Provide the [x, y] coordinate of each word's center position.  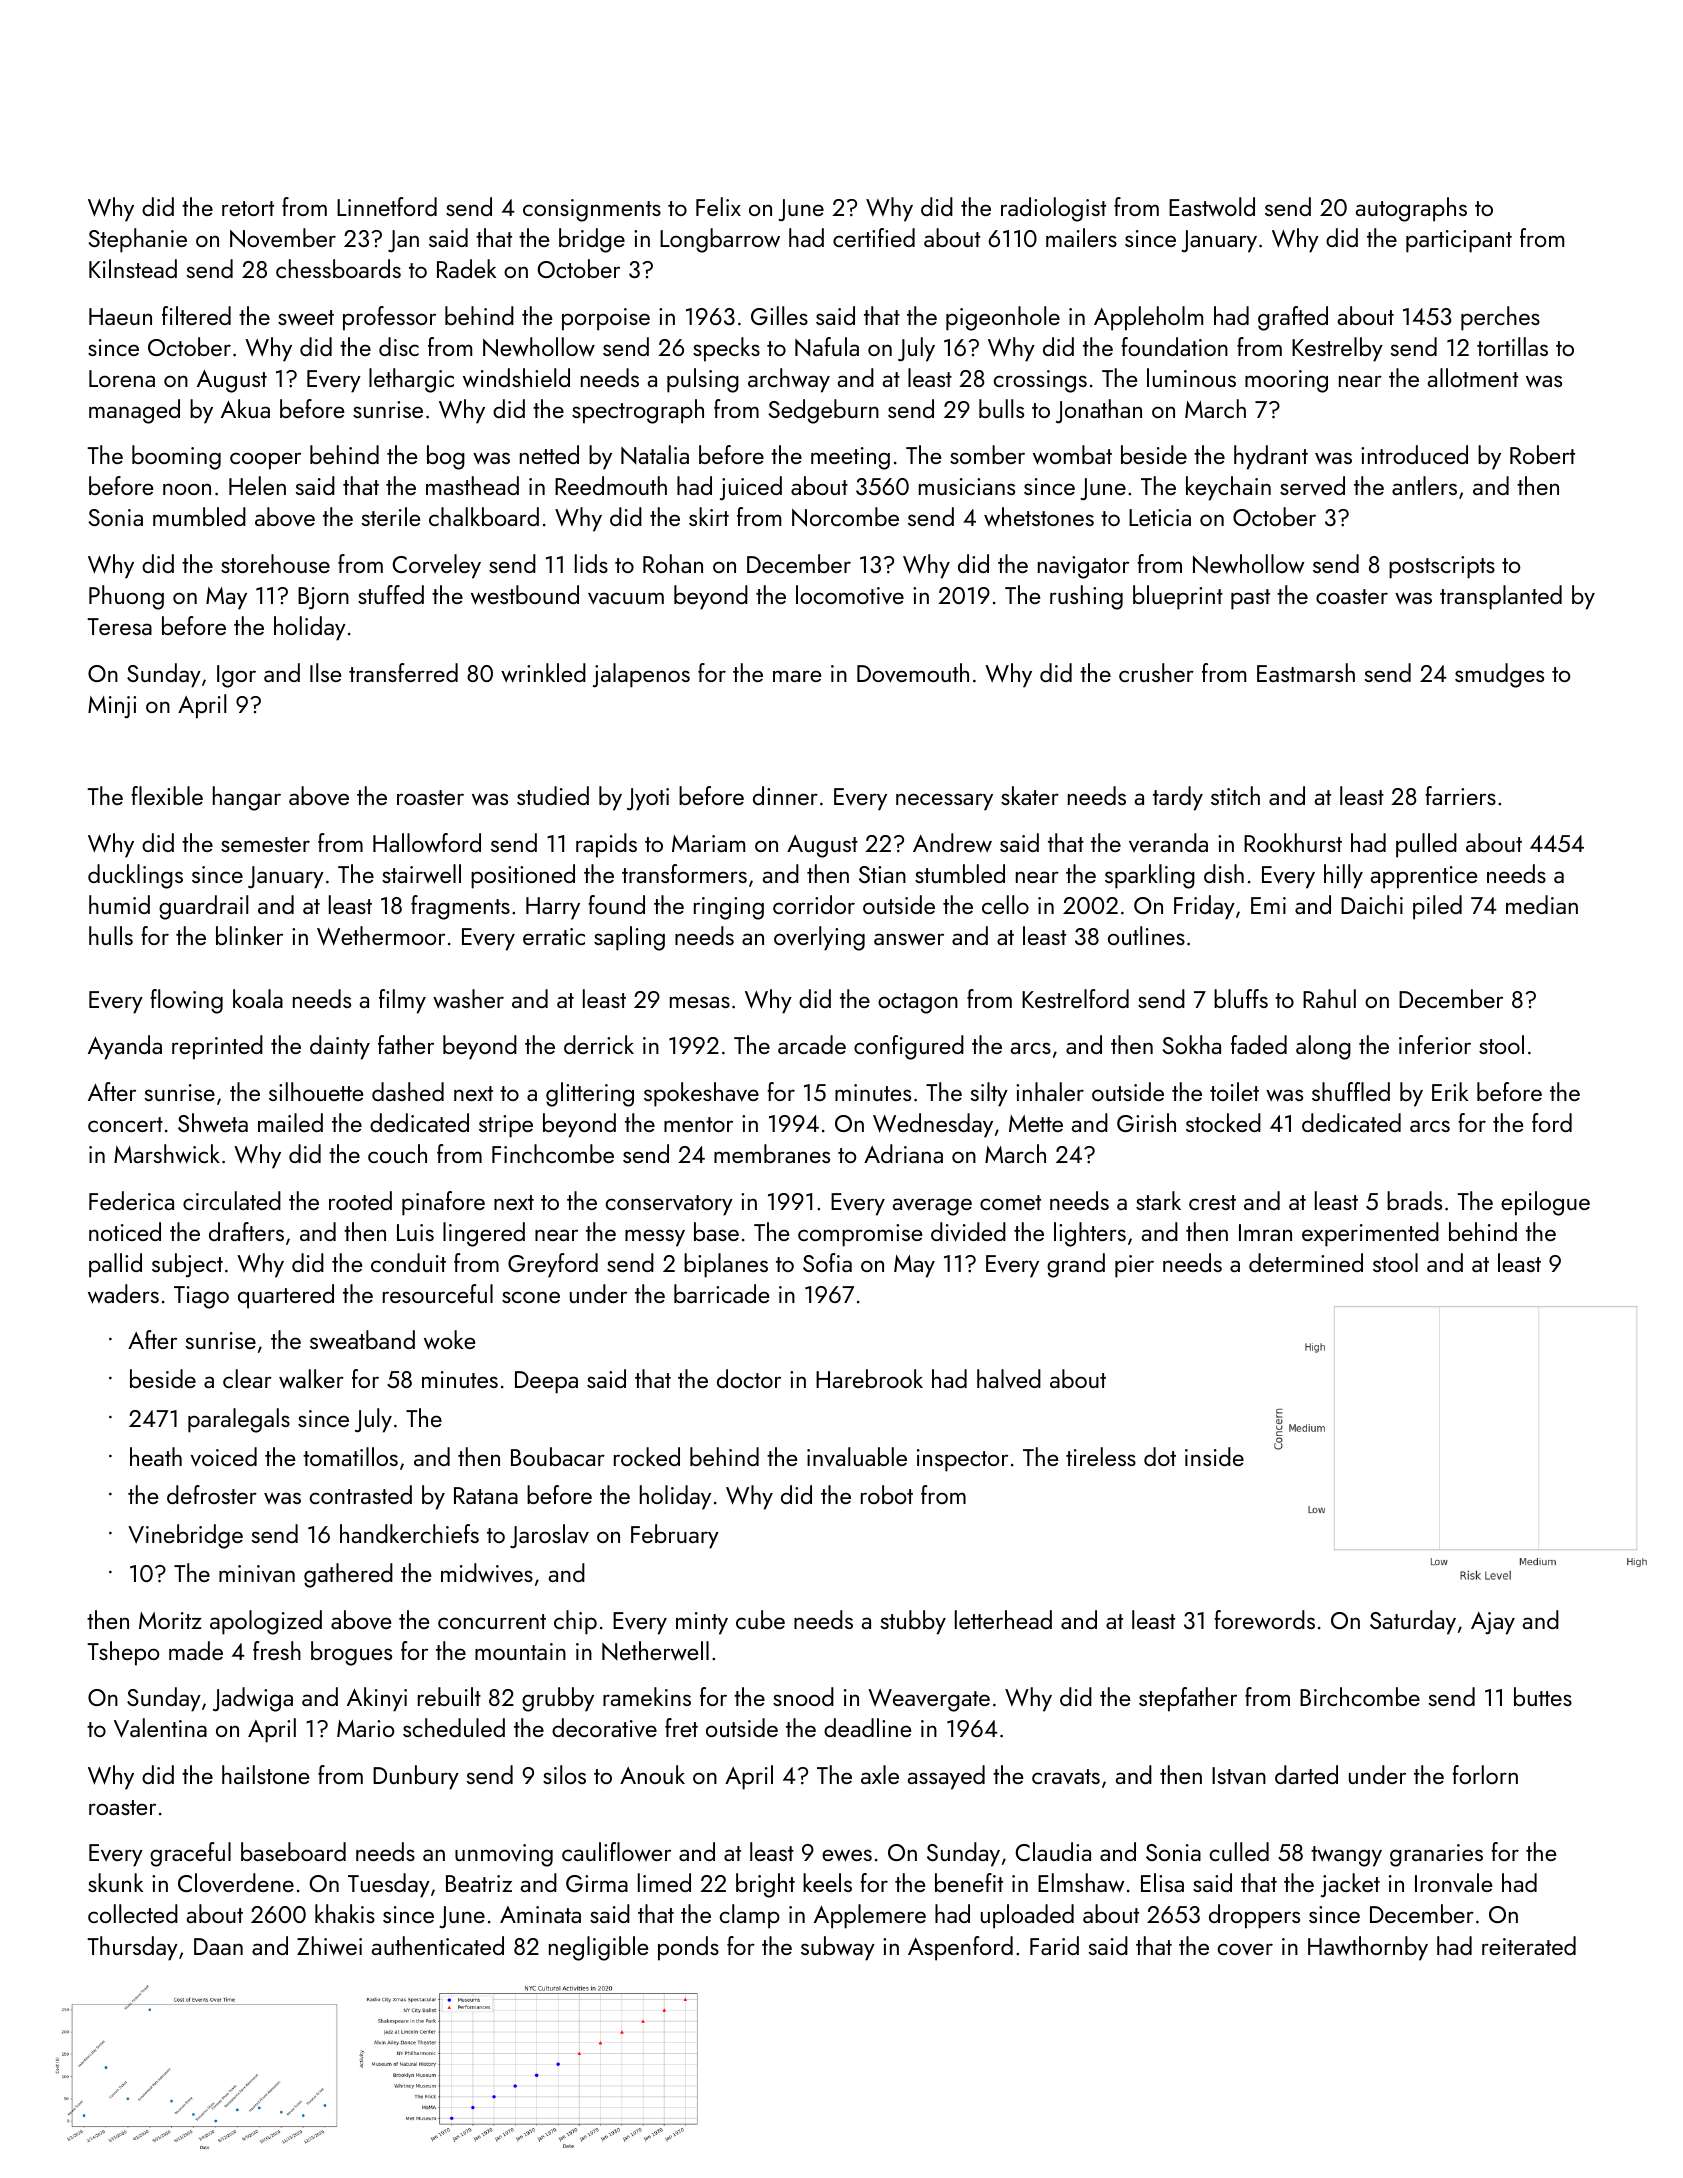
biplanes [726, 1265]
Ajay [1493, 1623]
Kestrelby [1337, 349]
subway [838, 1948]
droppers [1254, 1916]
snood [803, 1696]
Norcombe [845, 517]
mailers [1081, 237]
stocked [1223, 1122]
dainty [340, 1047]
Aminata [540, 1914]
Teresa [119, 626]
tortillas [1512, 346]
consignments [592, 210]
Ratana [486, 1495]
